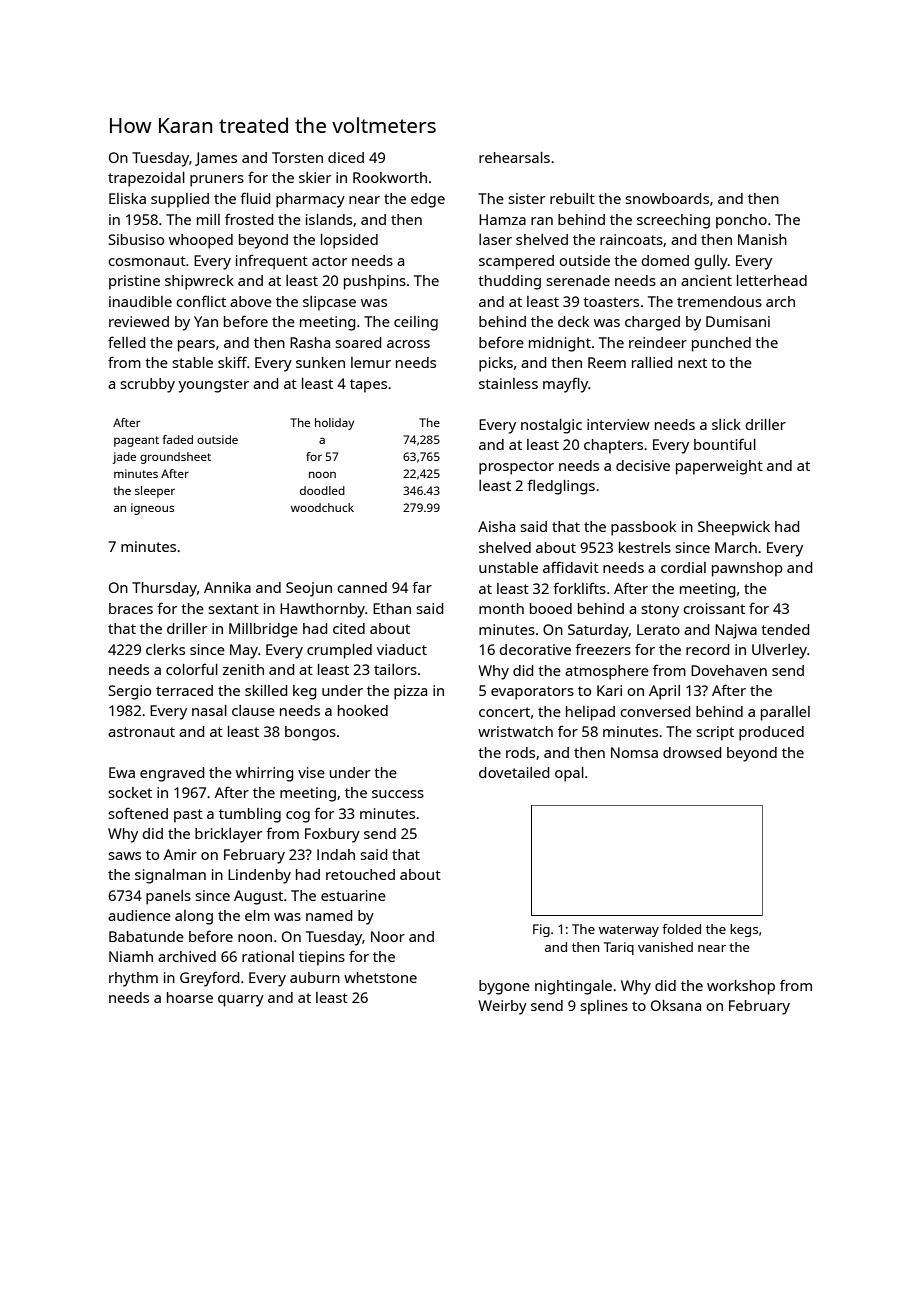  Describe the element at coordinates (147, 385) in the screenshot. I see `scrubby` at that location.
